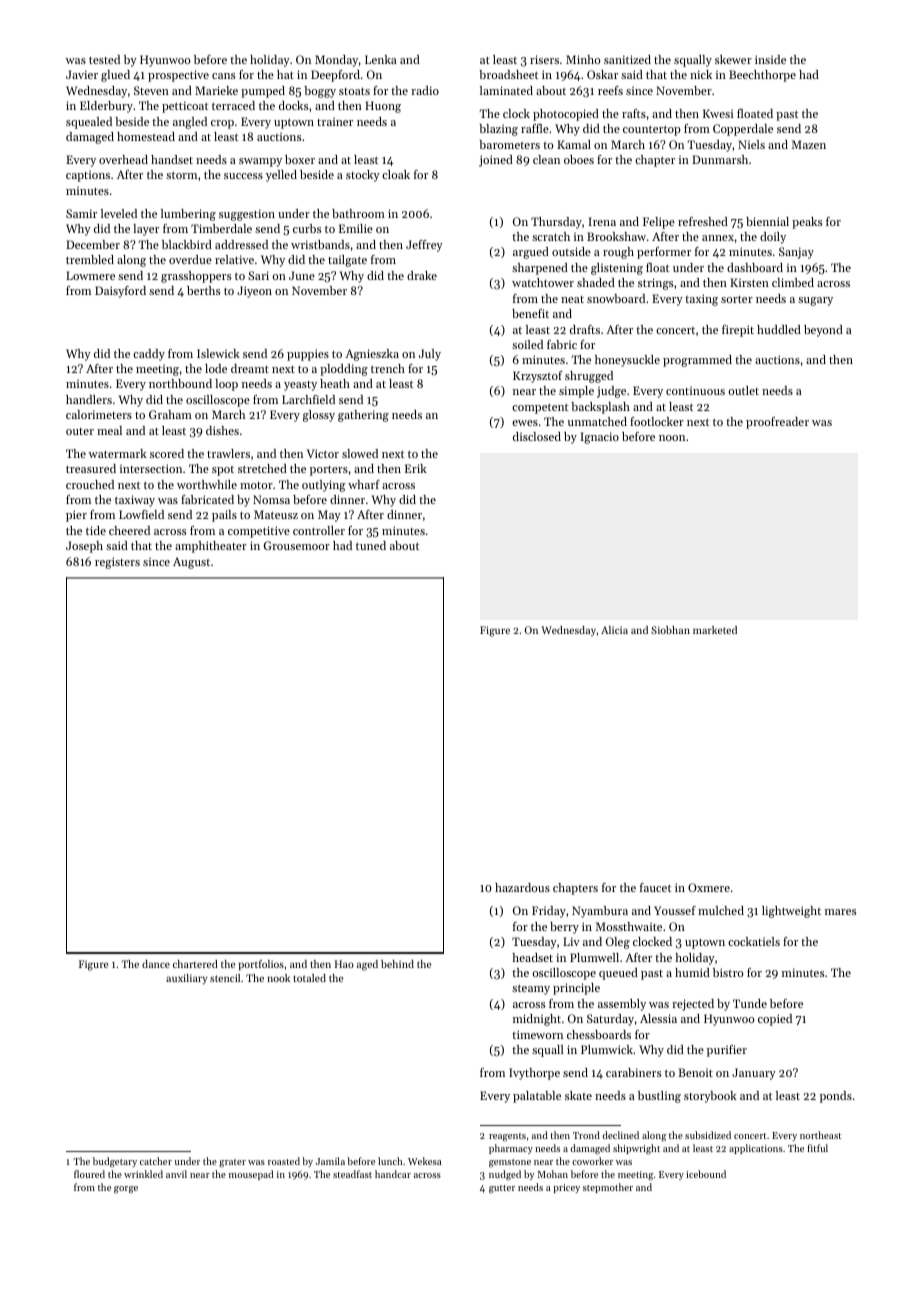 This image has width=924, height=1308. What do you see at coordinates (659, 223) in the image?
I see `Felipe` at bounding box center [659, 223].
